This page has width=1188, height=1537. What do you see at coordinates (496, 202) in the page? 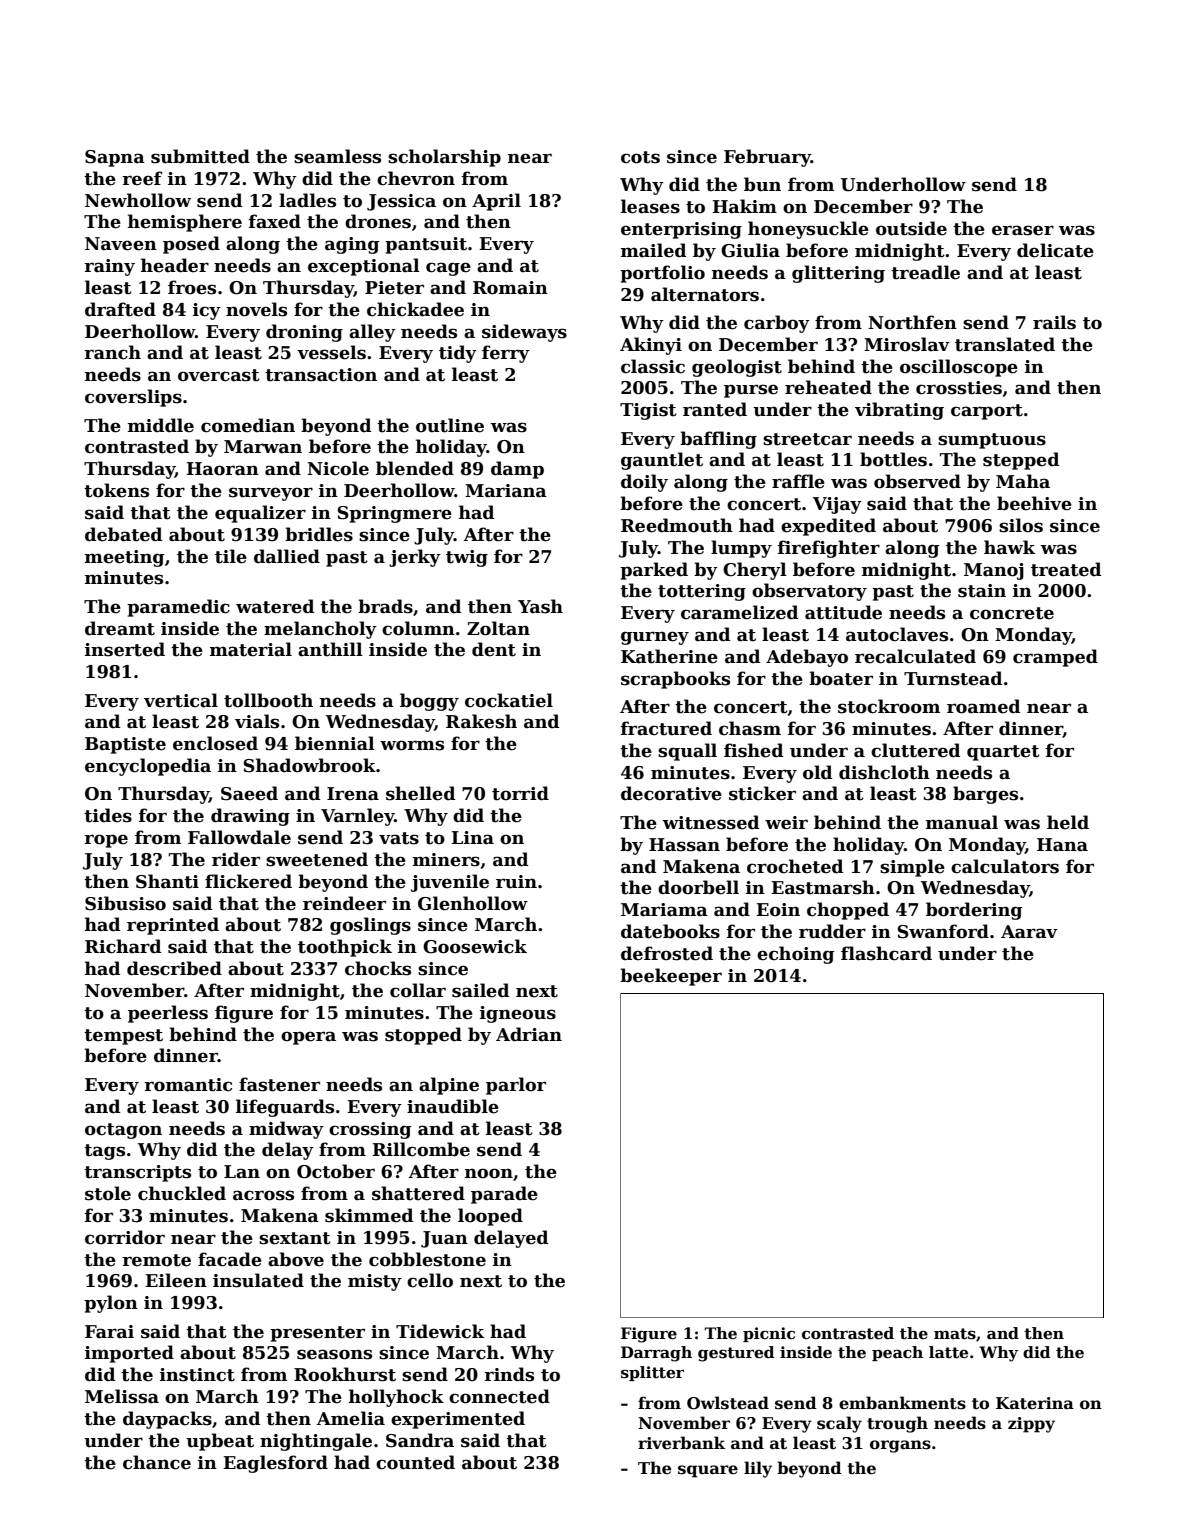
I see `April` at bounding box center [496, 202].
